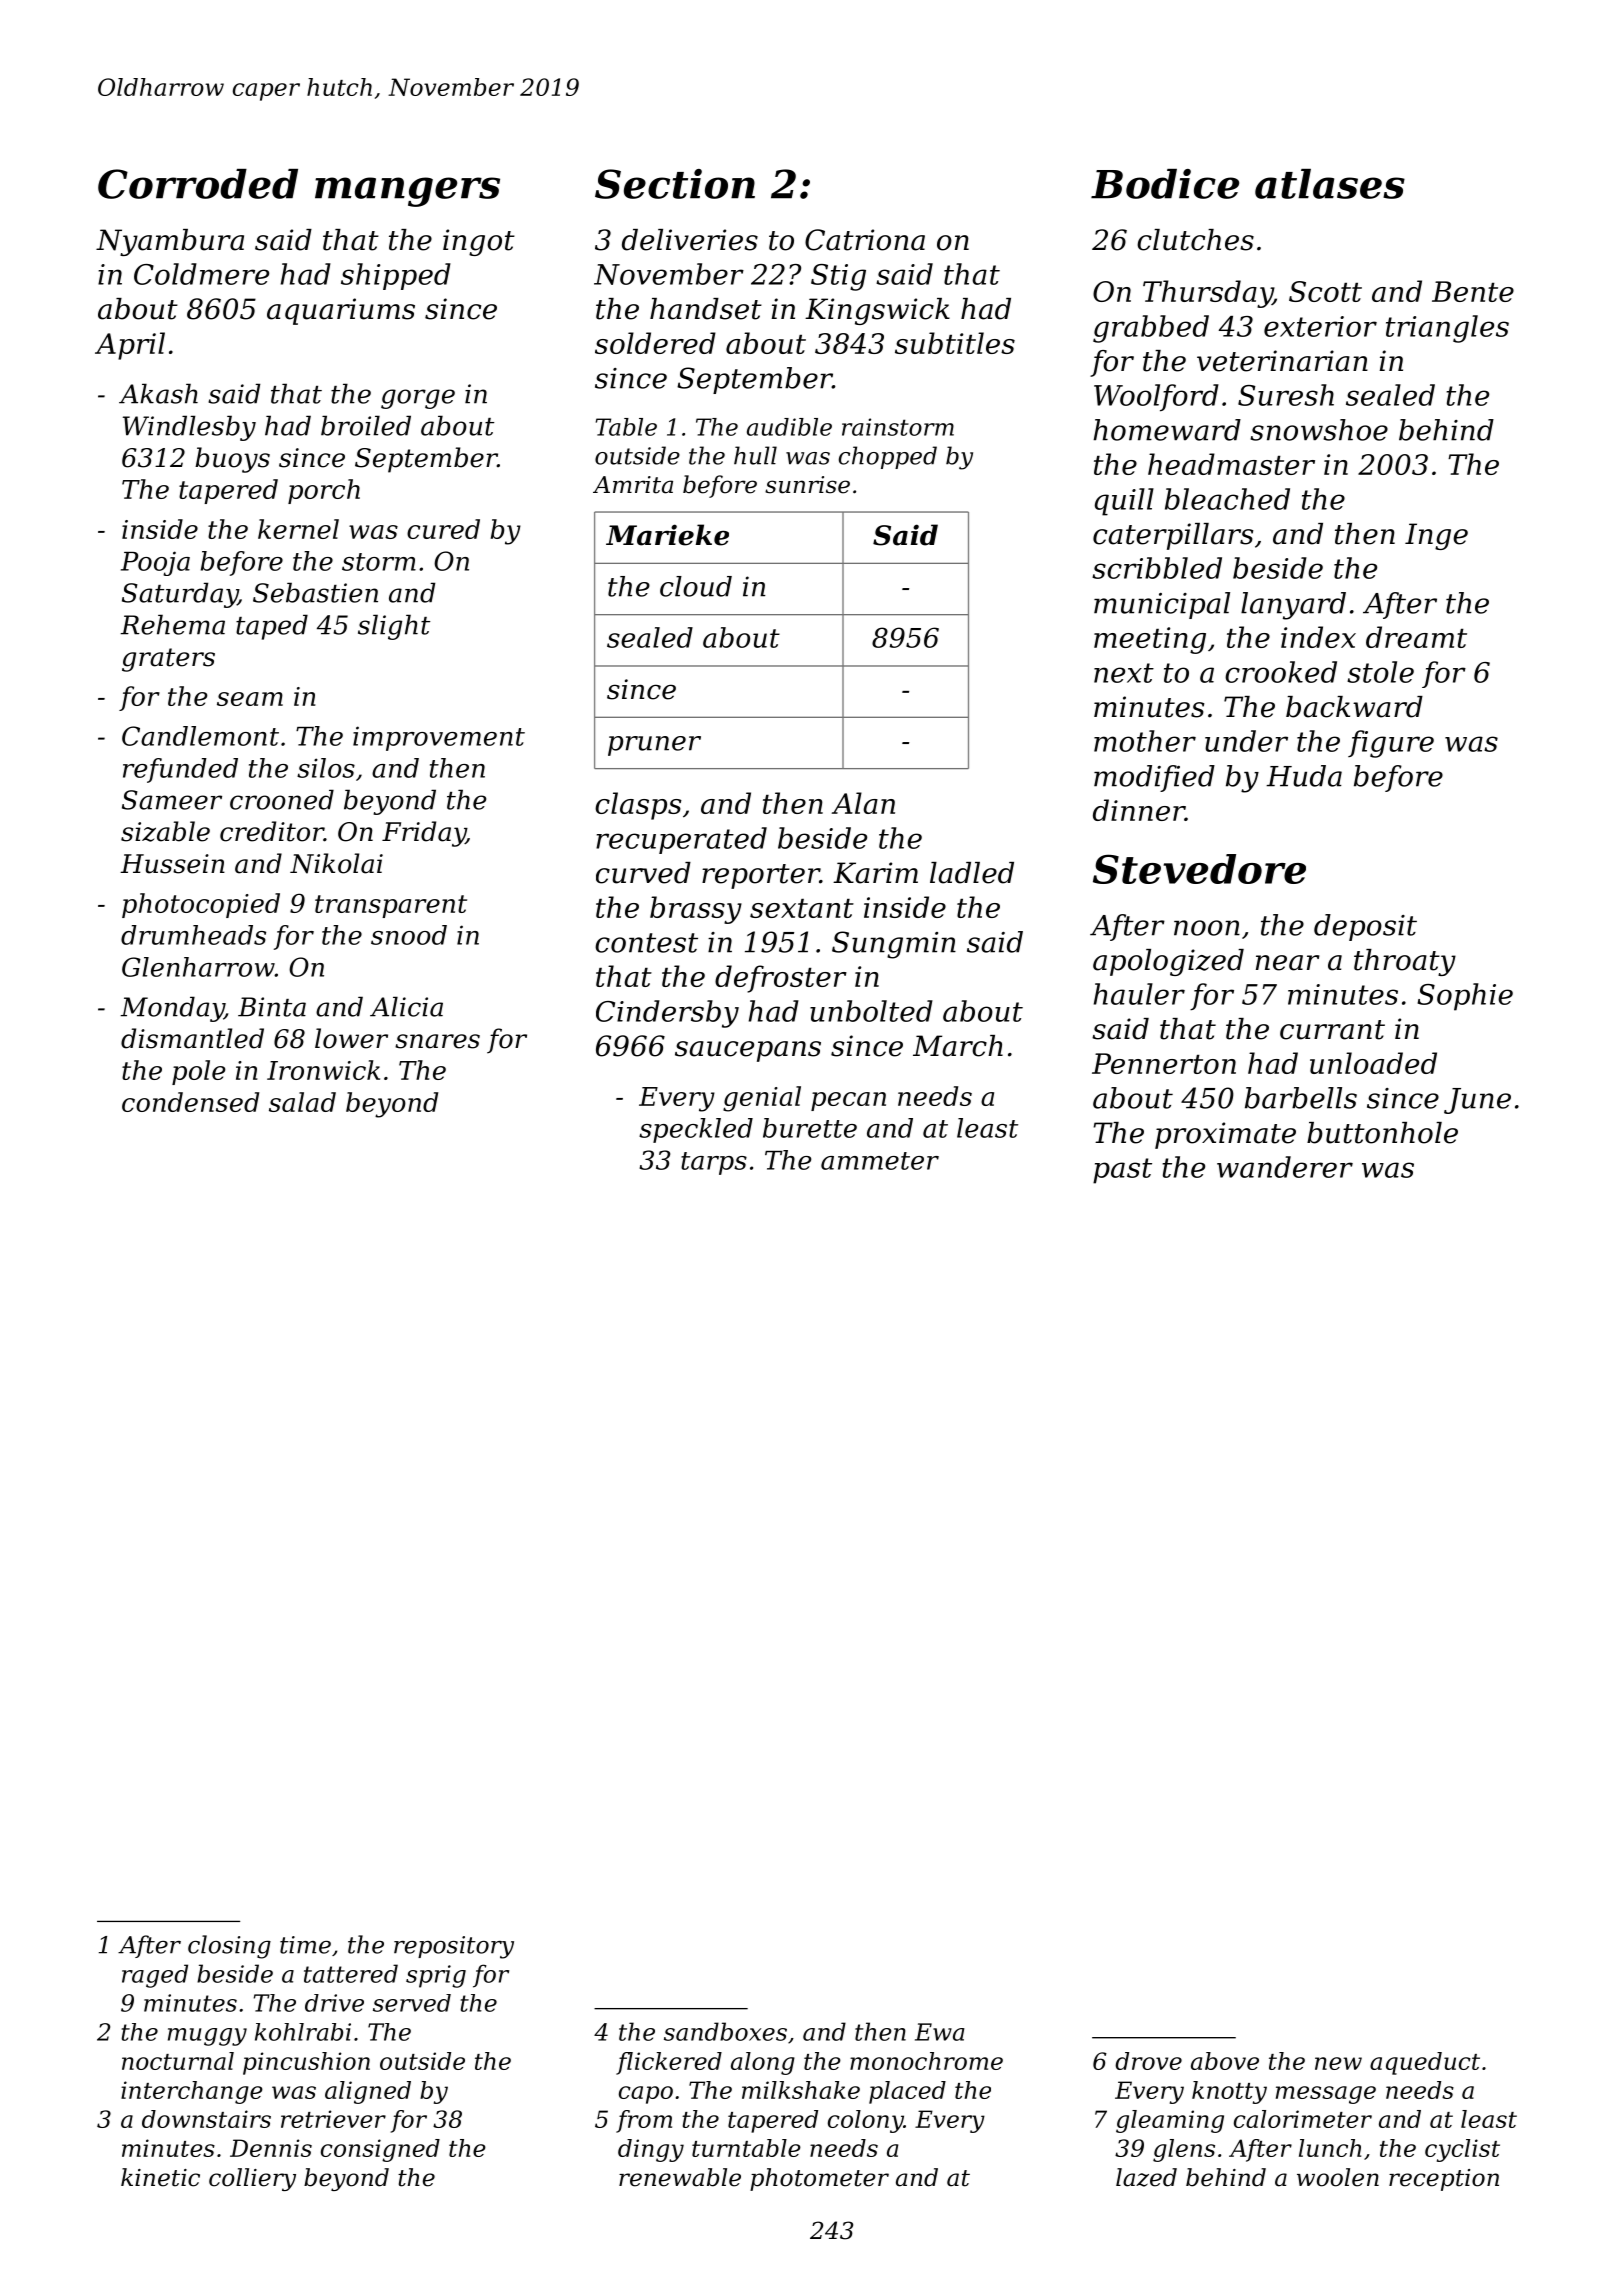 The image size is (1620, 2292). Describe the element at coordinates (865, 240) in the screenshot. I see `Catriona` at that location.
